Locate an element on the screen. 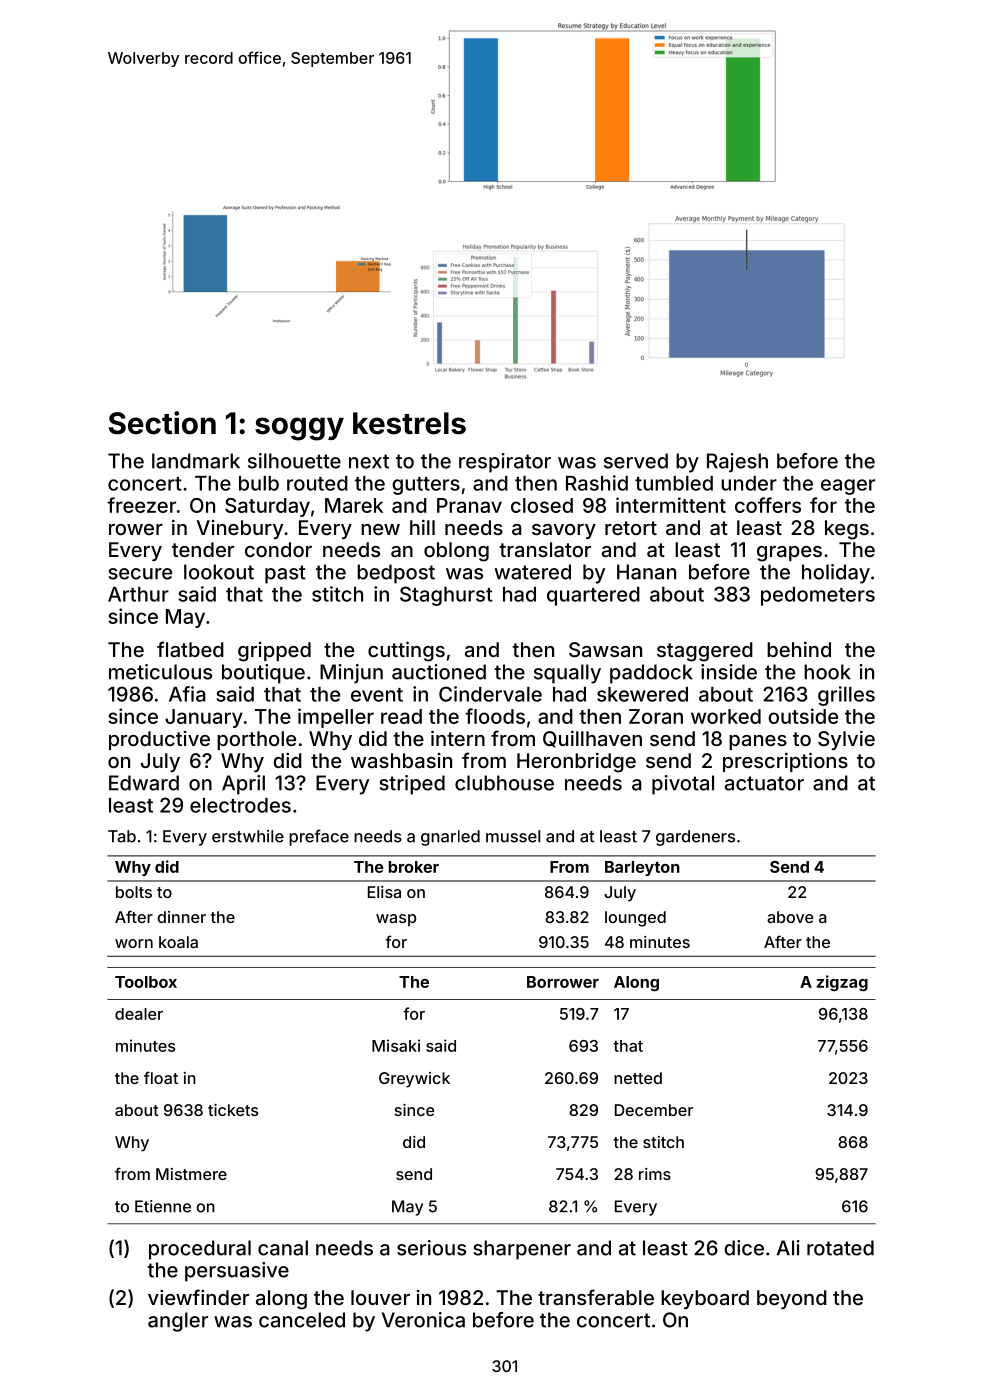 This screenshot has width=983, height=1396. sharpener is located at coordinates (522, 1250).
